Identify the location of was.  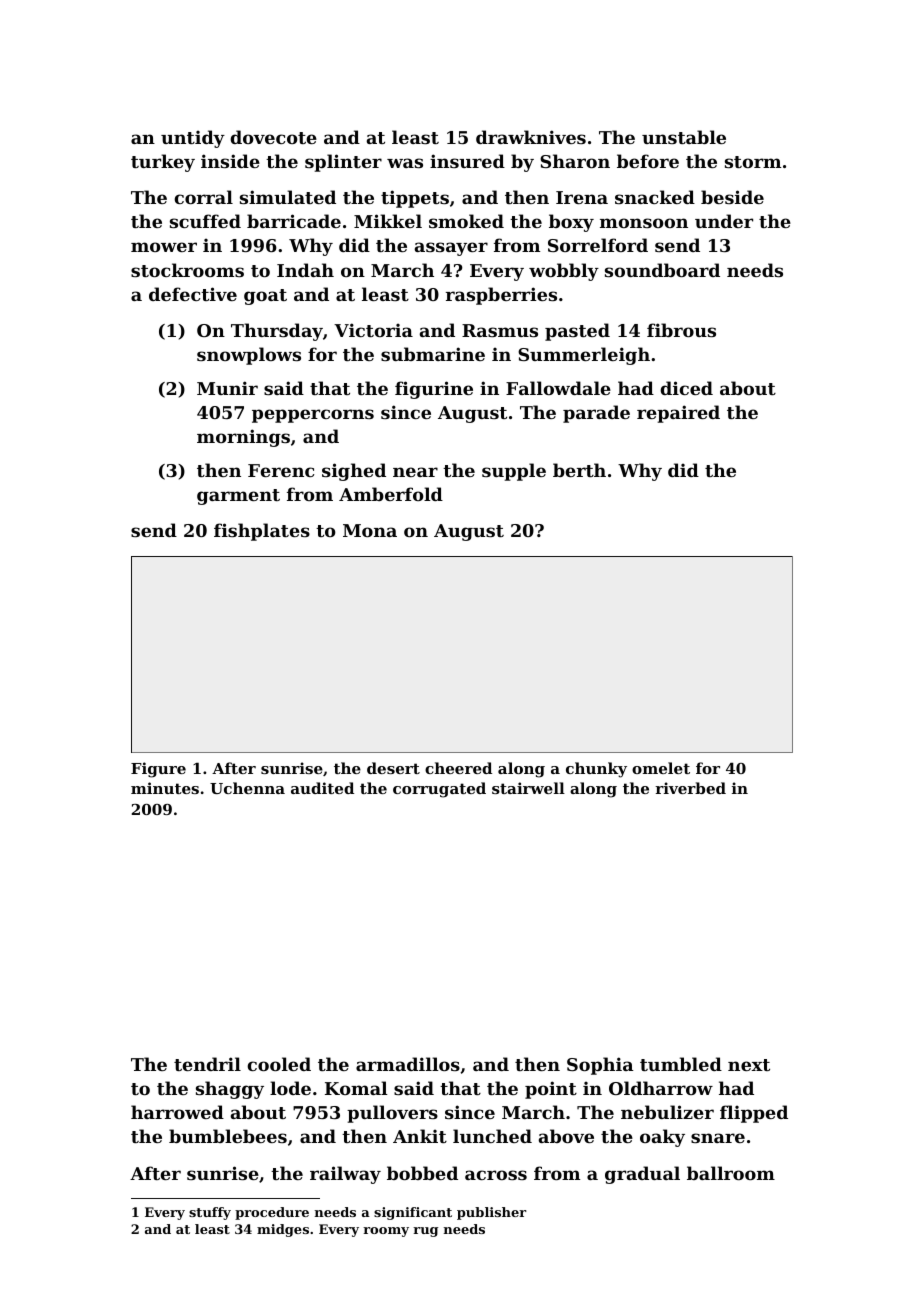
(405, 163).
